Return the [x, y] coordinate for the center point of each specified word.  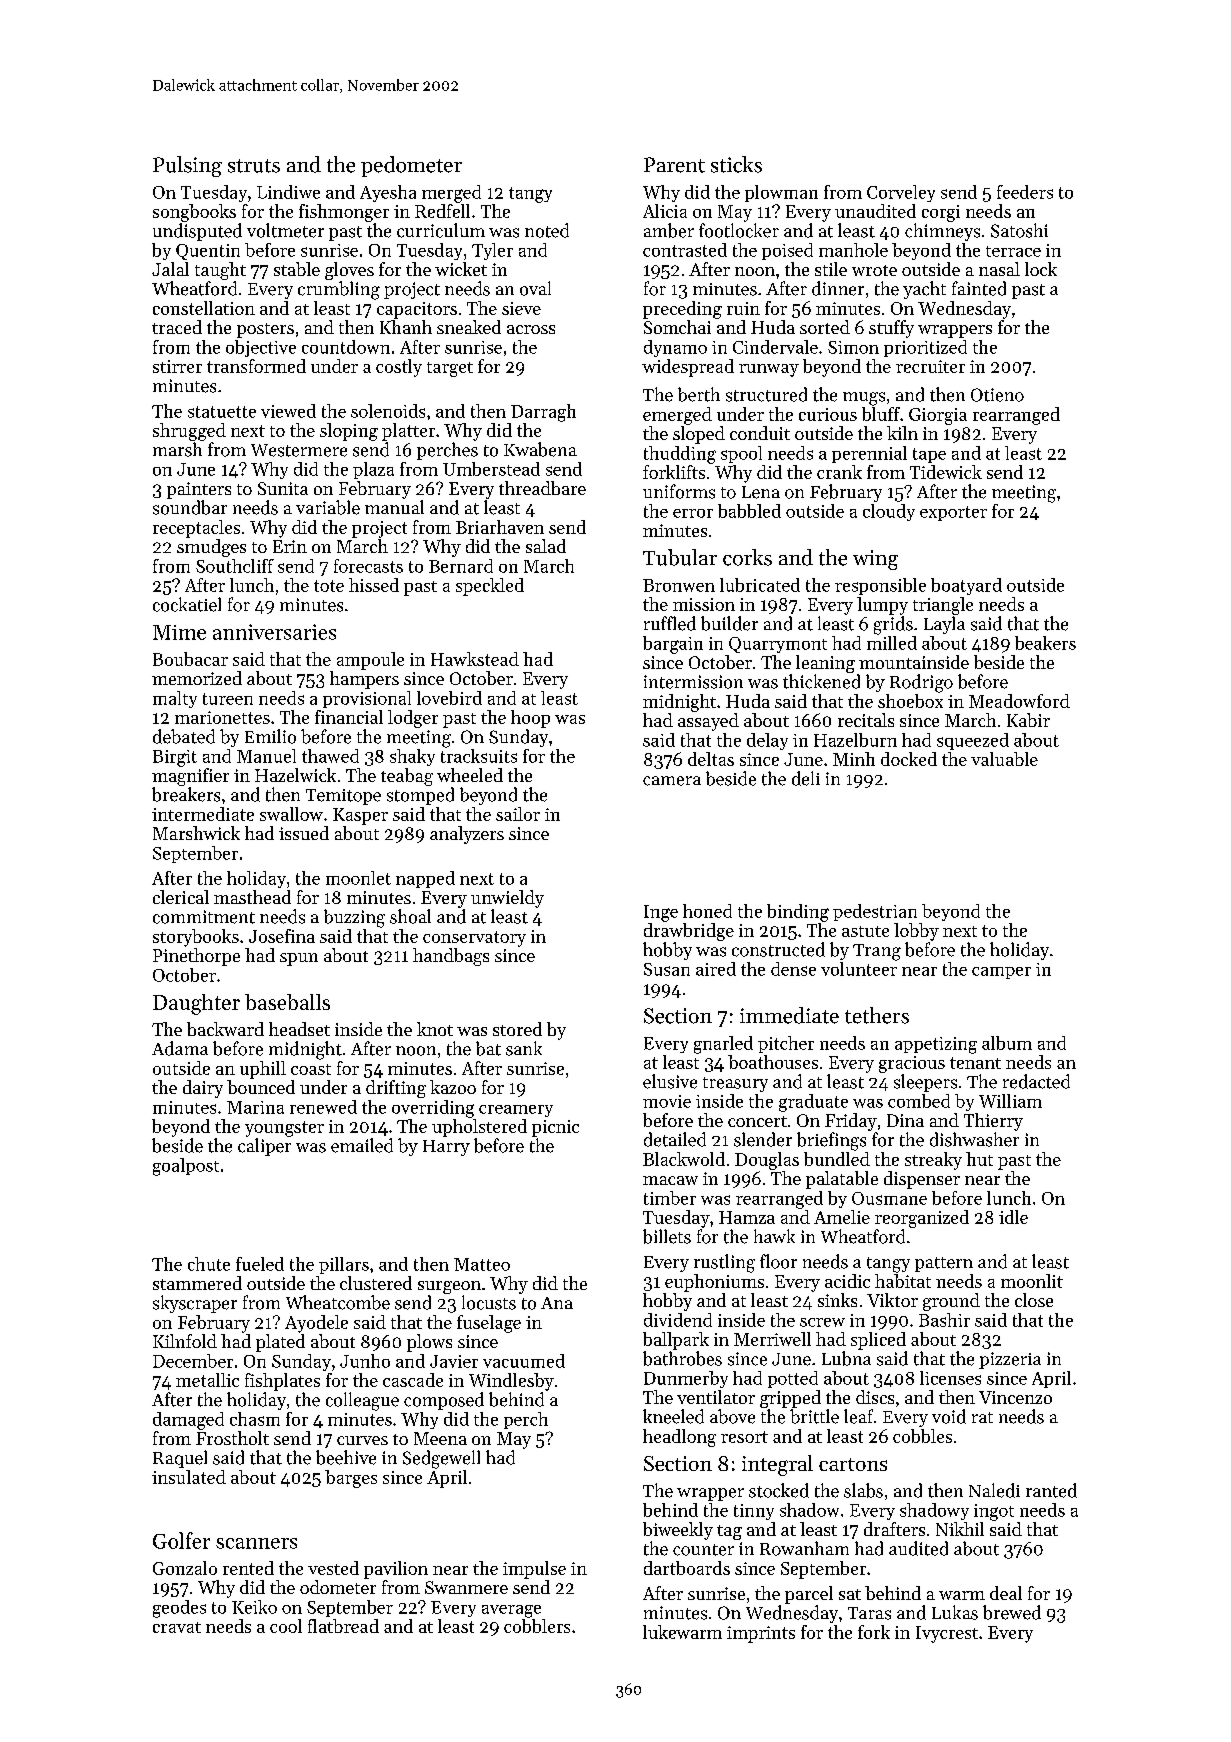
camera [672, 781]
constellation [204, 308]
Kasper [360, 816]
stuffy [891, 329]
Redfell [442, 211]
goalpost [186, 1167]
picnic [555, 1128]
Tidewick [946, 472]
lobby [916, 932]
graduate [813, 1103]
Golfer [181, 1540]
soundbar [190, 507]
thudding [680, 455]
